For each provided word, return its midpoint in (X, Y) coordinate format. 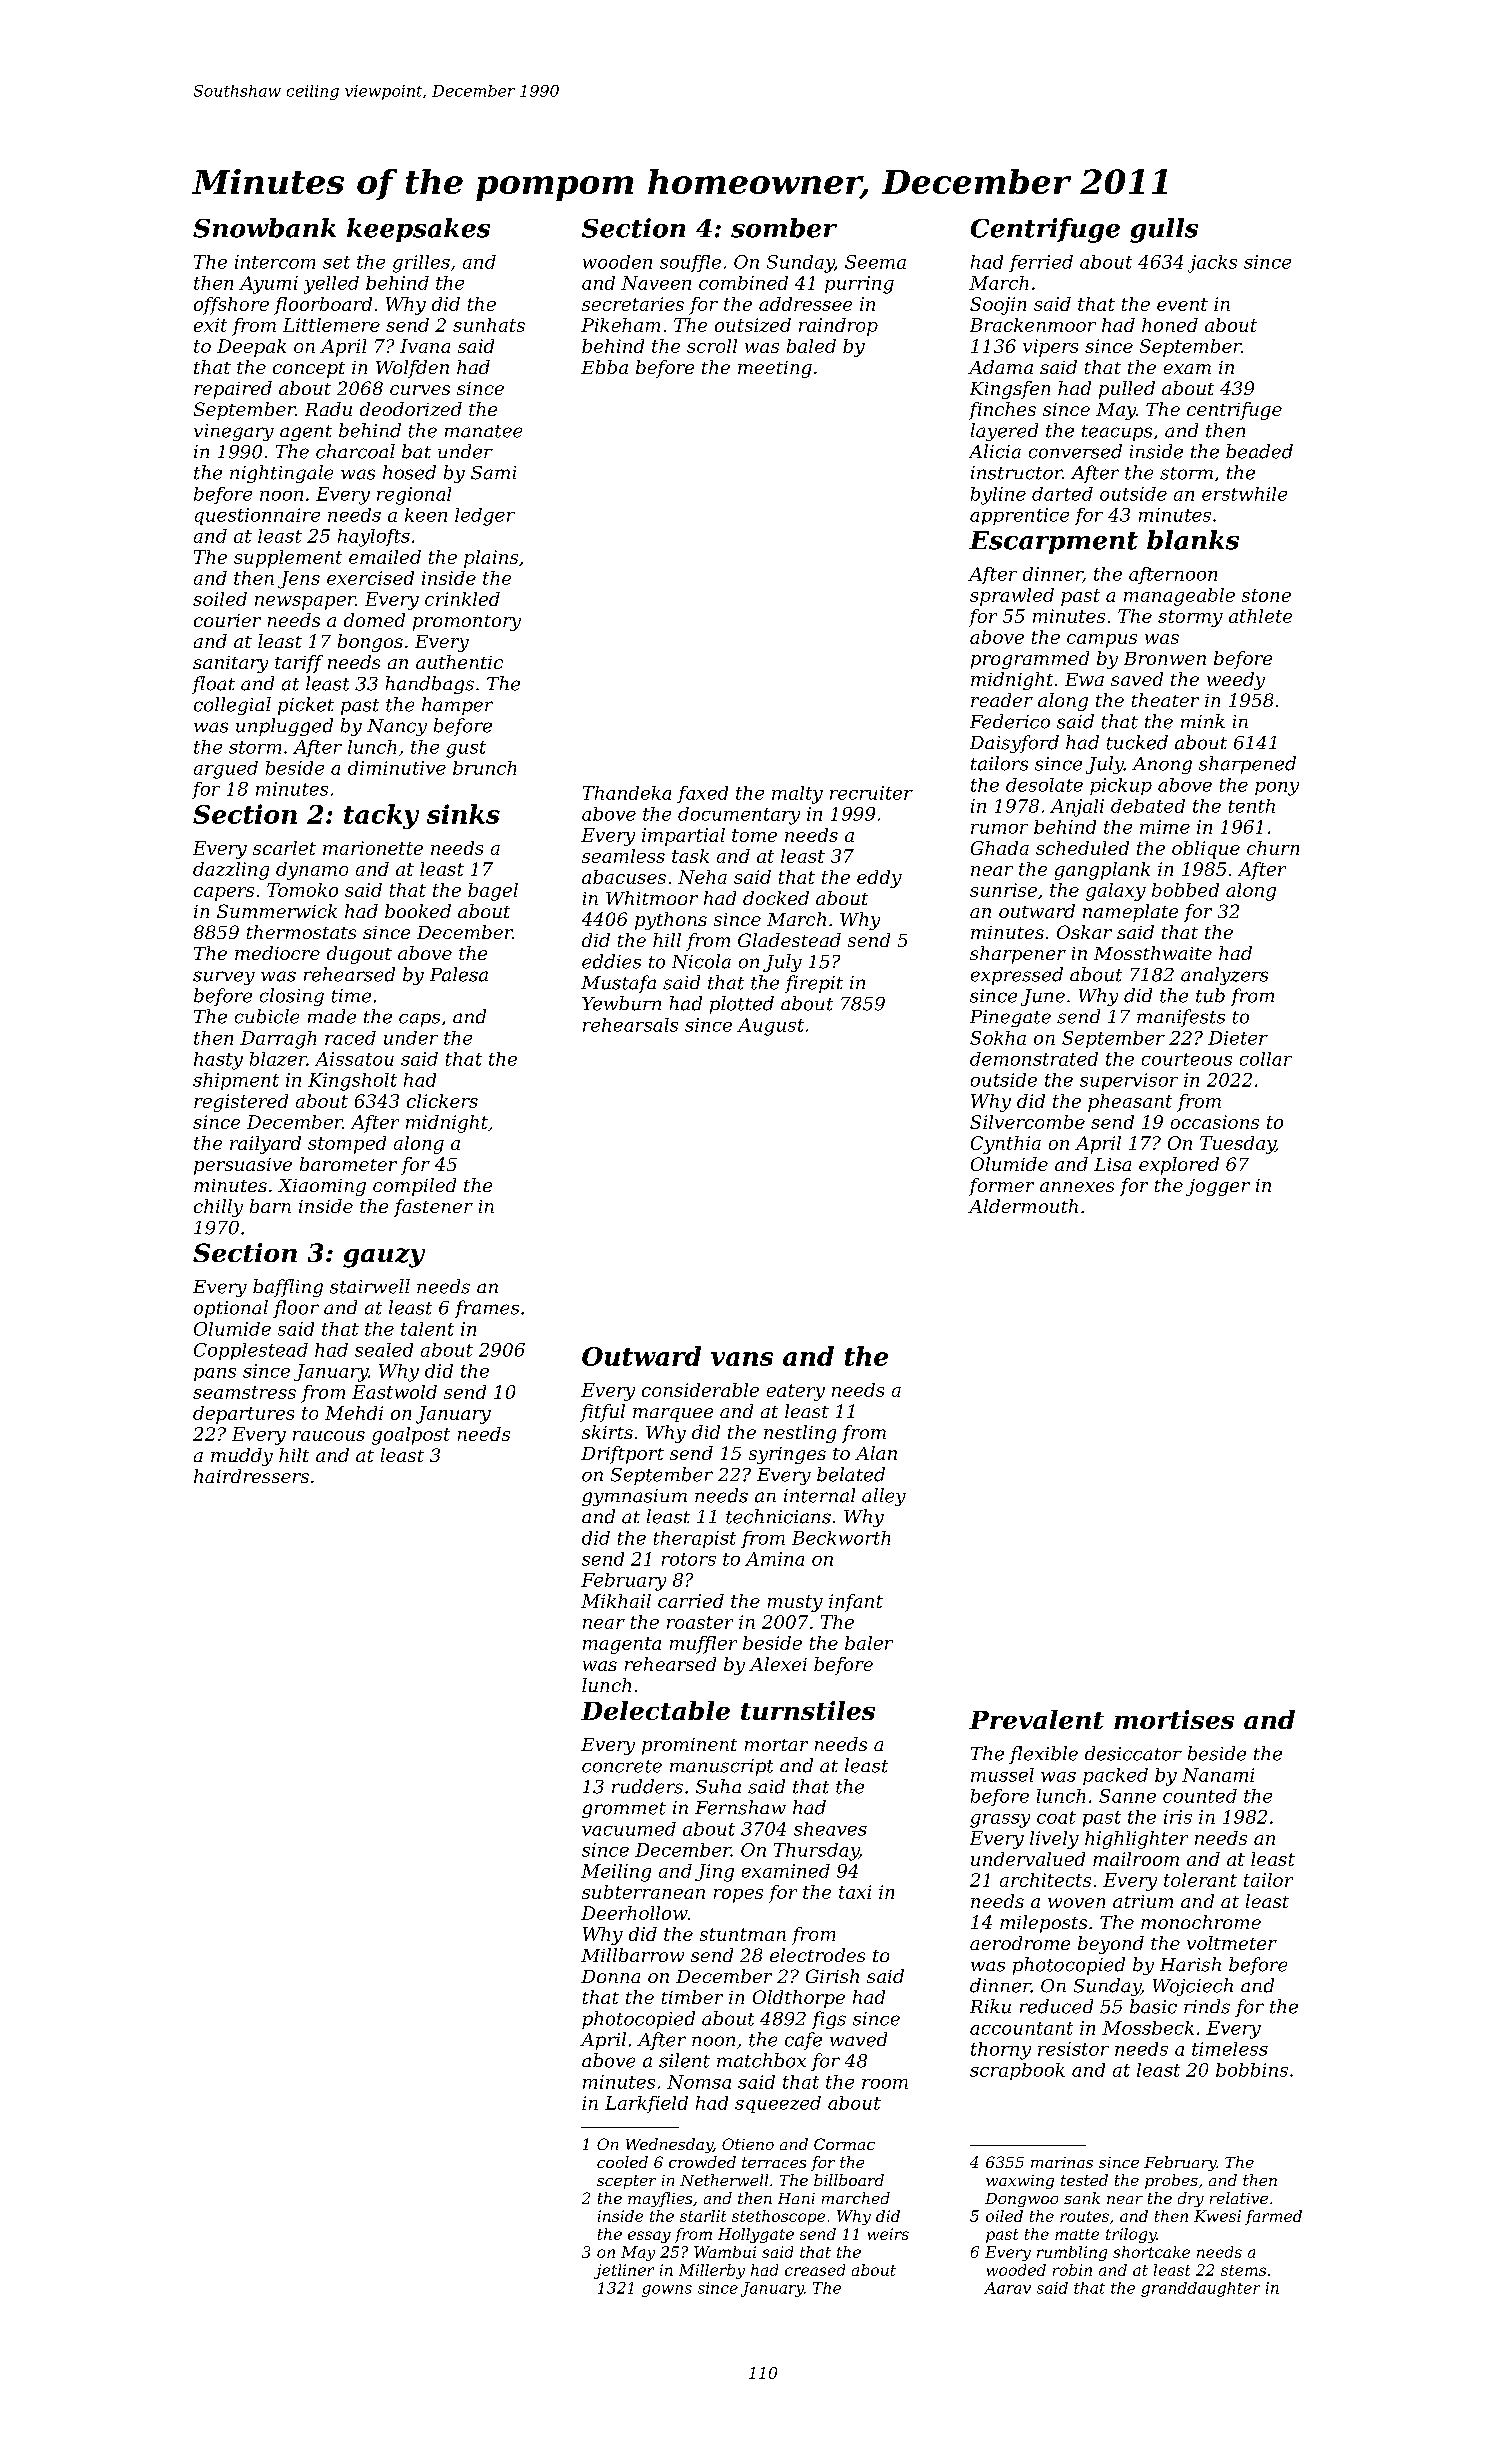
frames (487, 1309)
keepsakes (418, 230)
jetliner (624, 2271)
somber (784, 228)
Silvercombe (1027, 1122)
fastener (433, 1208)
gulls (1164, 230)
